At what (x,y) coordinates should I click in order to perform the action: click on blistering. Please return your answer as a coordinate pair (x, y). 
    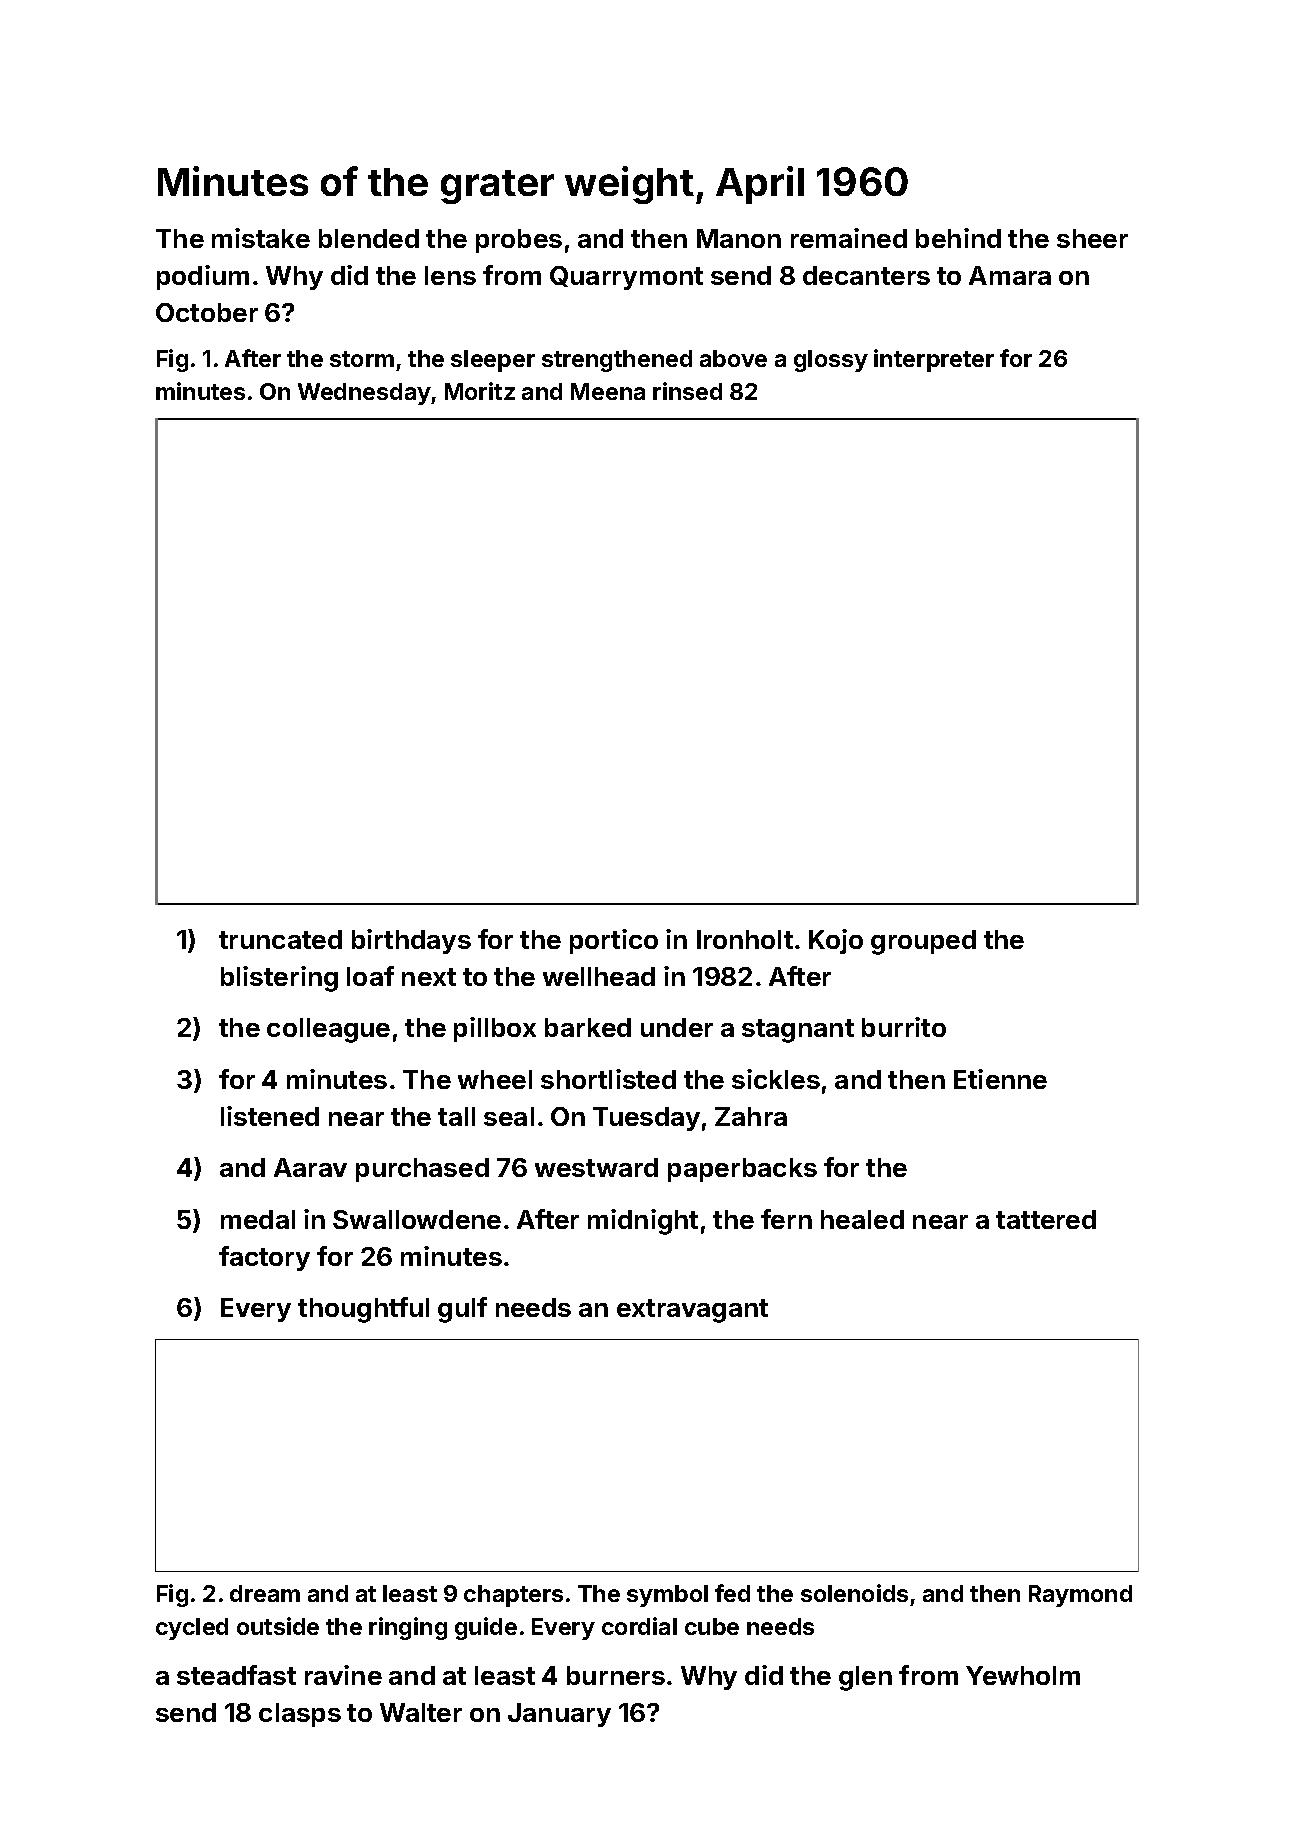
    Looking at the image, I should click on (279, 979).
